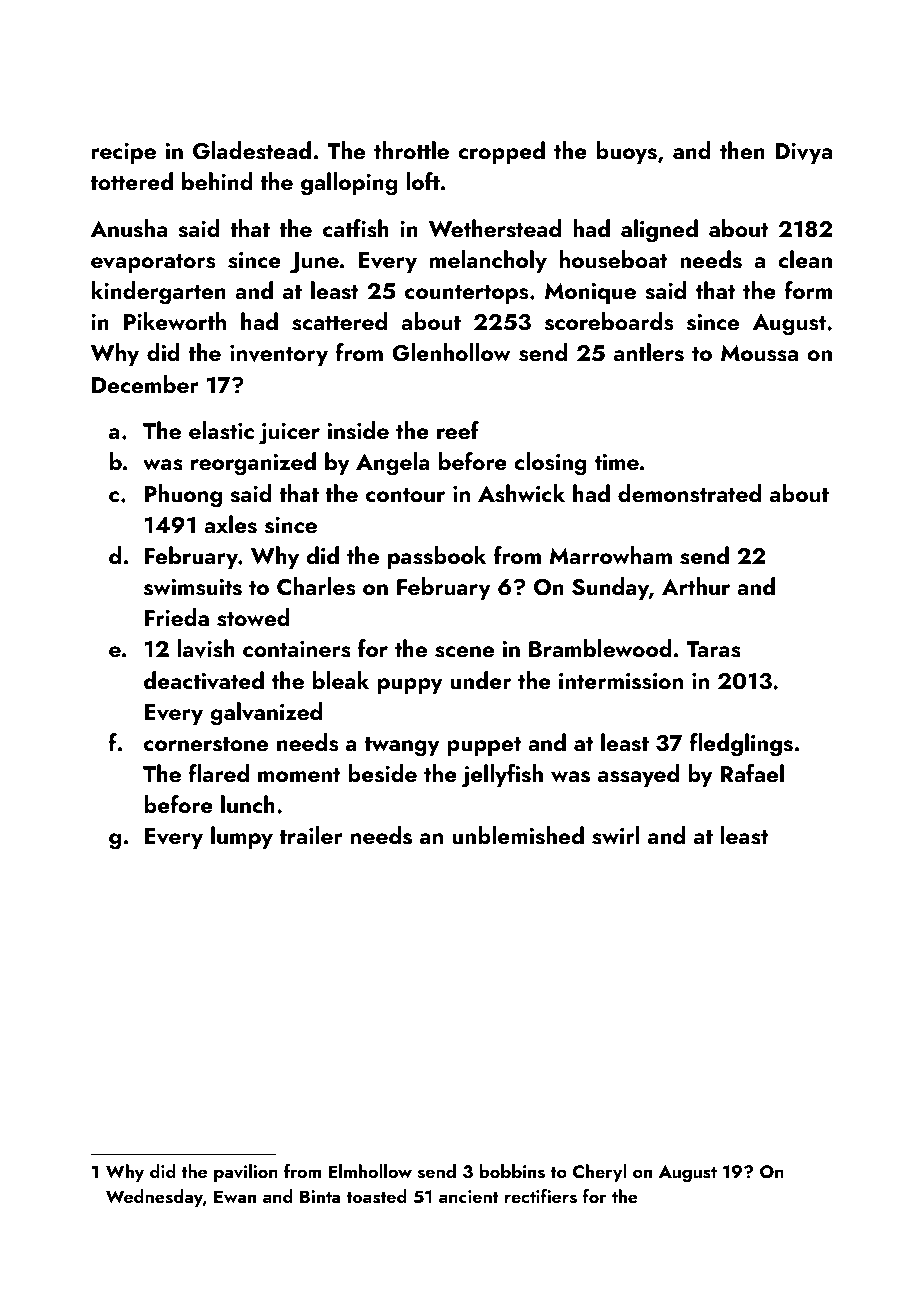 The image size is (924, 1311). What do you see at coordinates (741, 745) in the screenshot?
I see `fledglings` at bounding box center [741, 745].
